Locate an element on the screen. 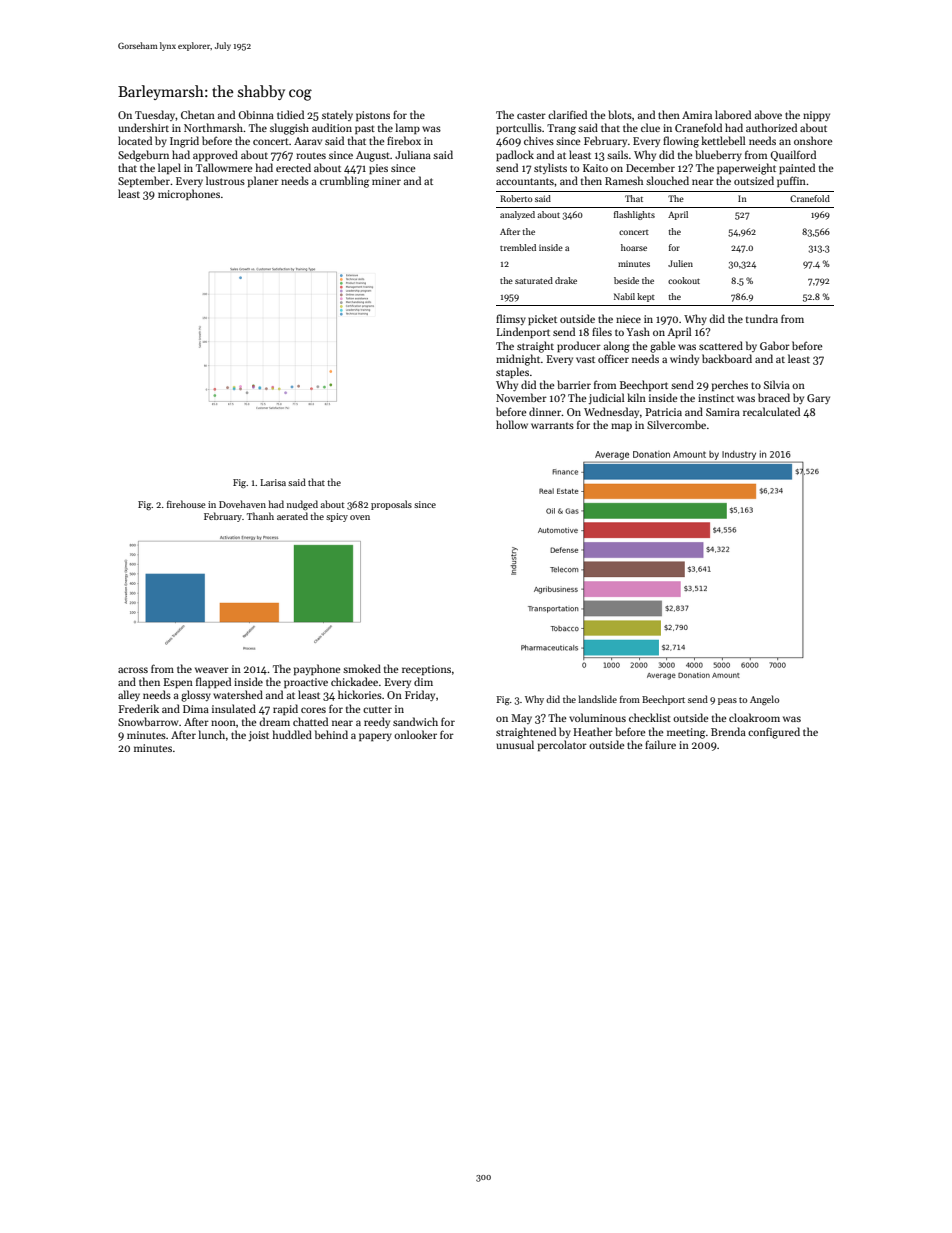  lunch is located at coordinates (212, 734).
